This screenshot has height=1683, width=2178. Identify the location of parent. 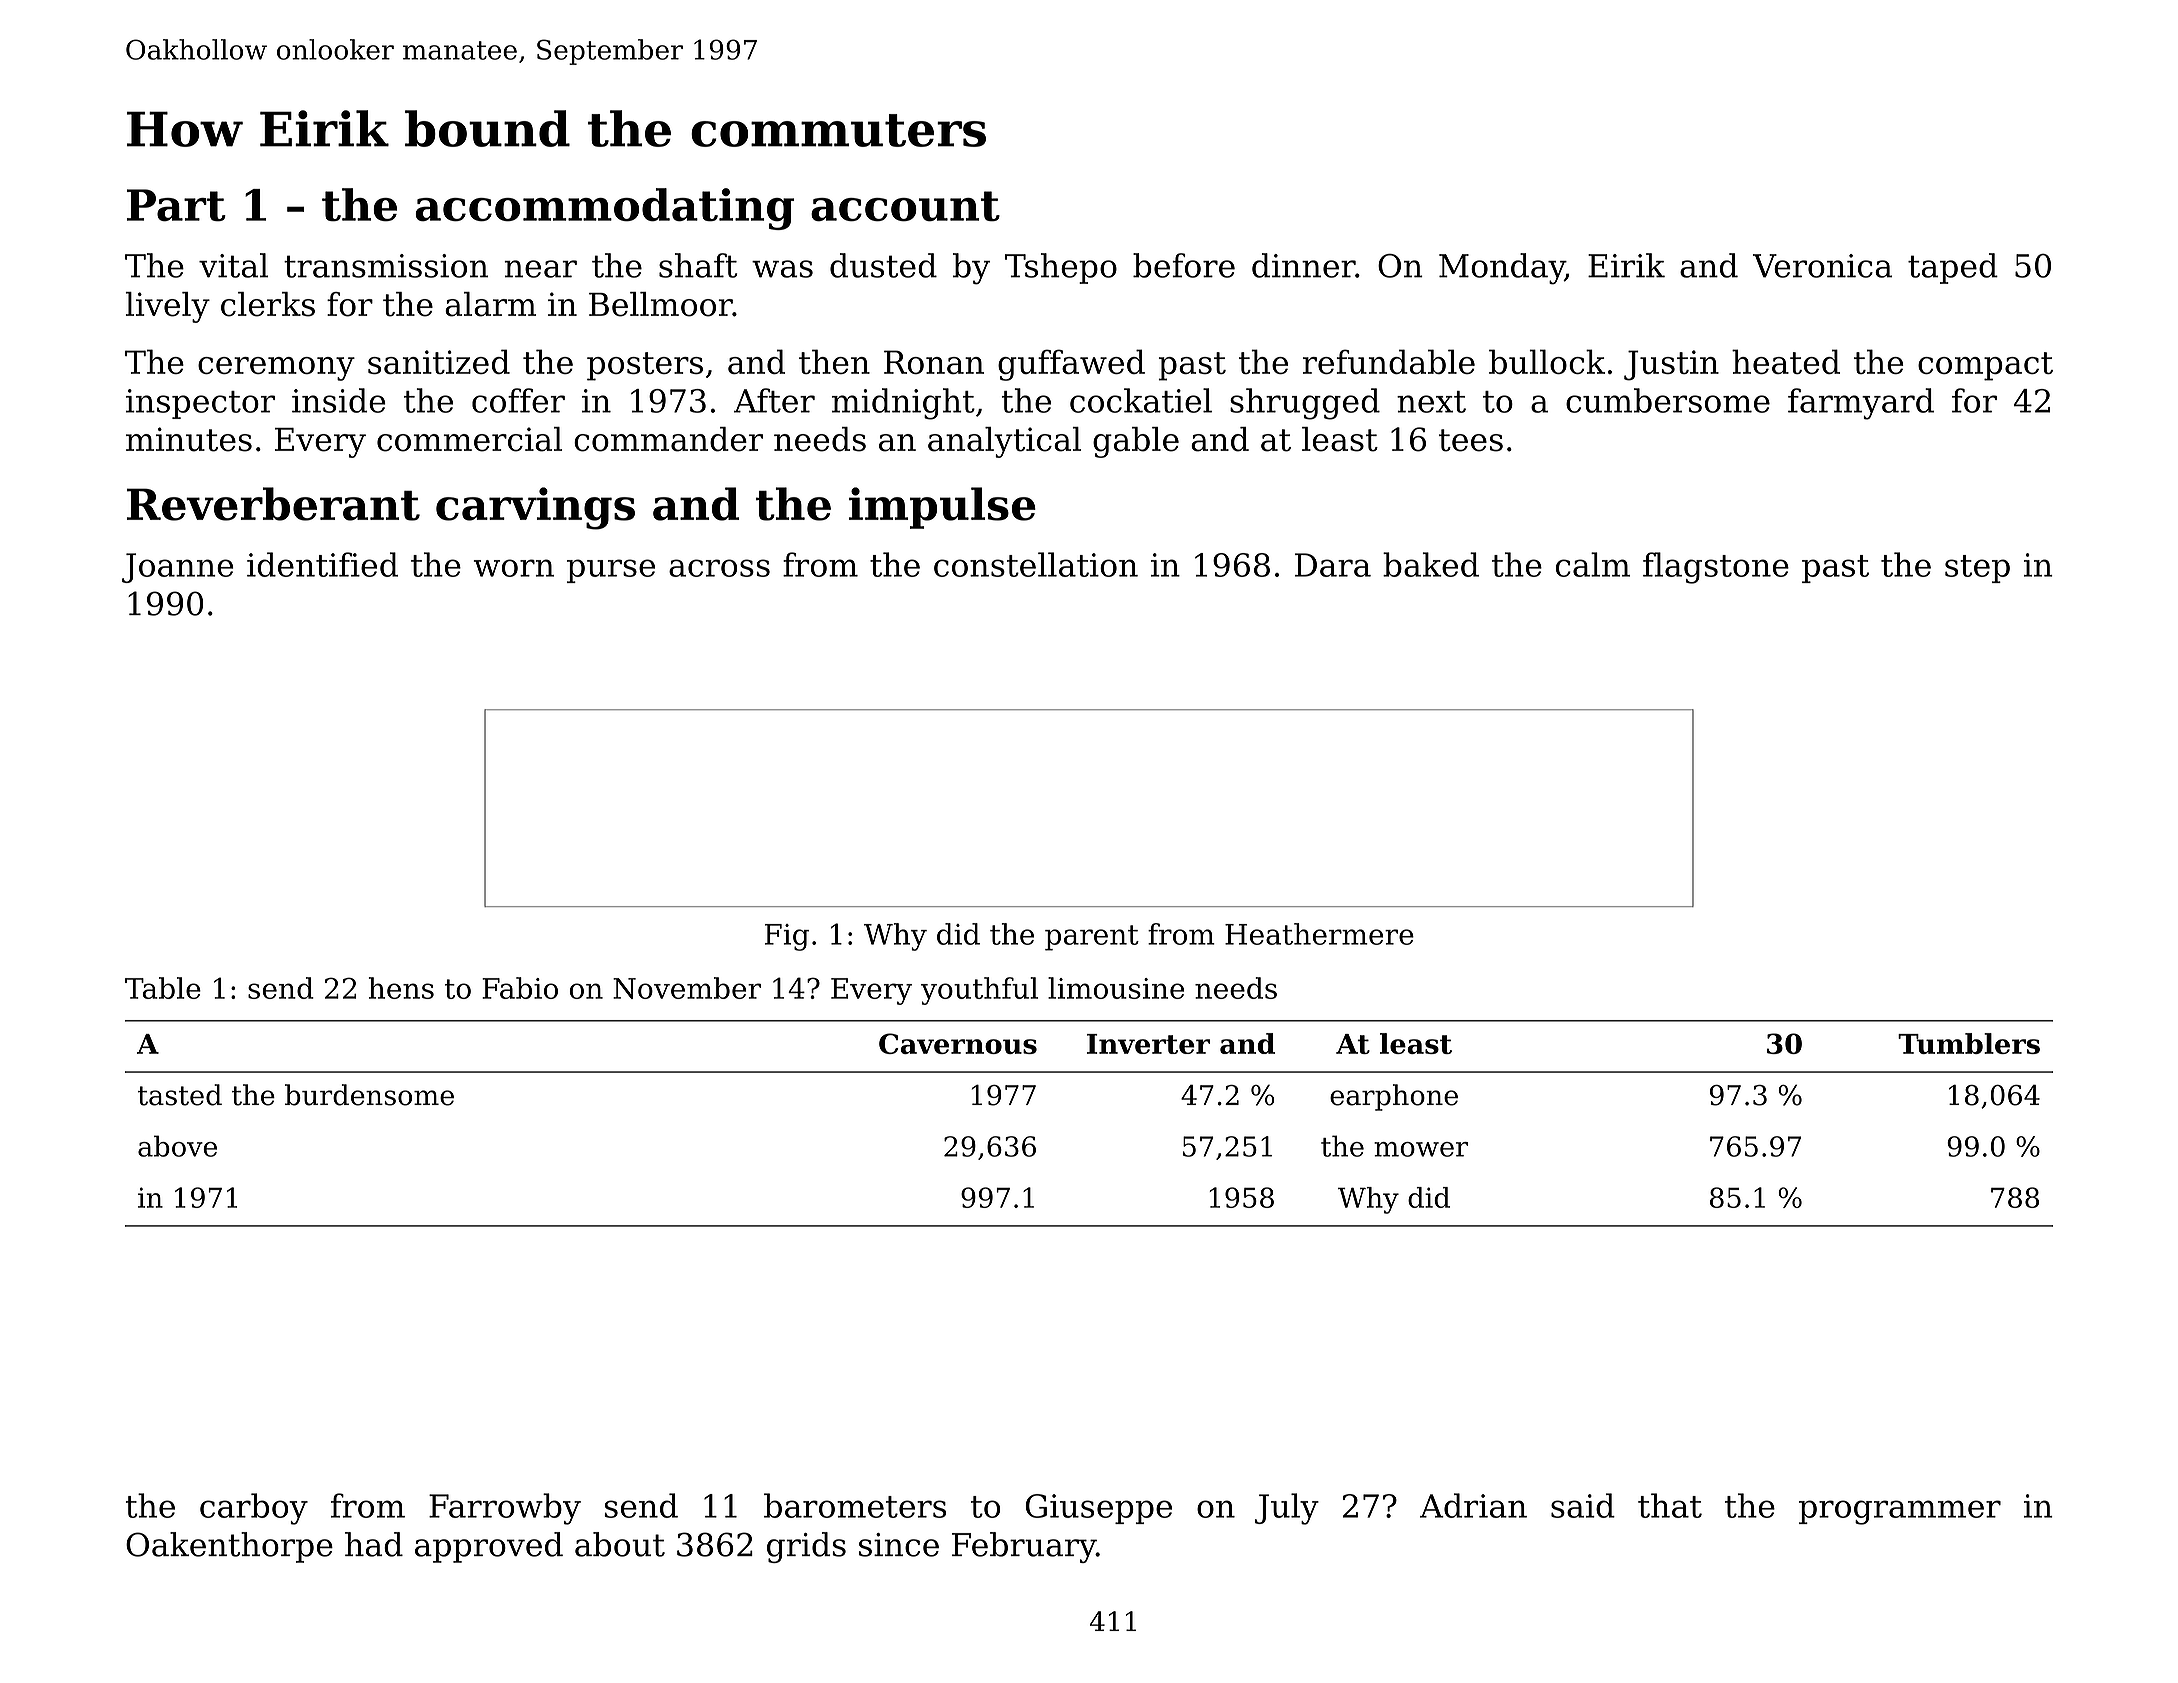
(1092, 938).
